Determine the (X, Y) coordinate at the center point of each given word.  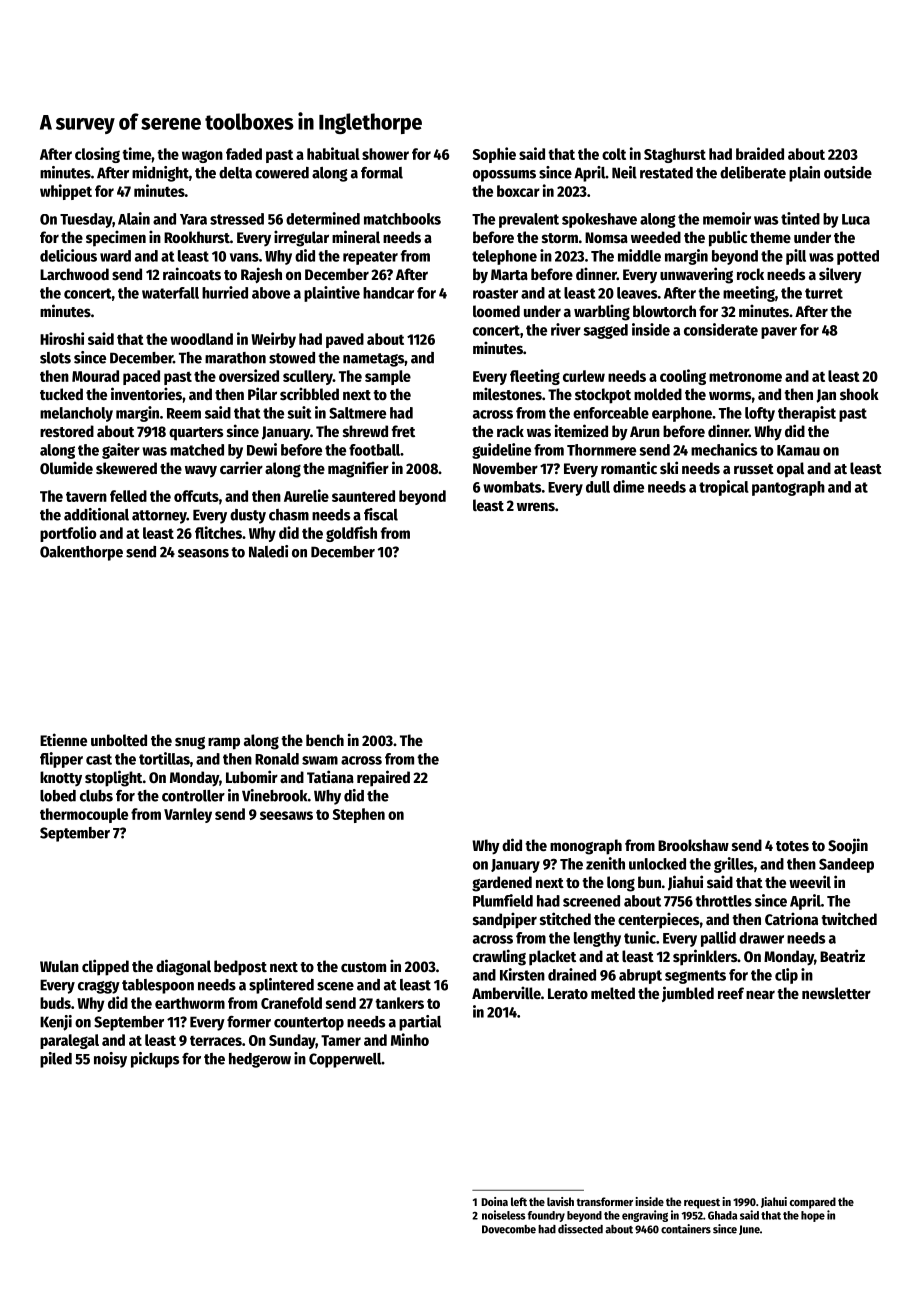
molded (658, 394)
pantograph (788, 488)
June (749, 1230)
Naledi (268, 551)
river (566, 329)
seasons (203, 553)
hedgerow (260, 1060)
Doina (494, 1201)
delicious (68, 255)
